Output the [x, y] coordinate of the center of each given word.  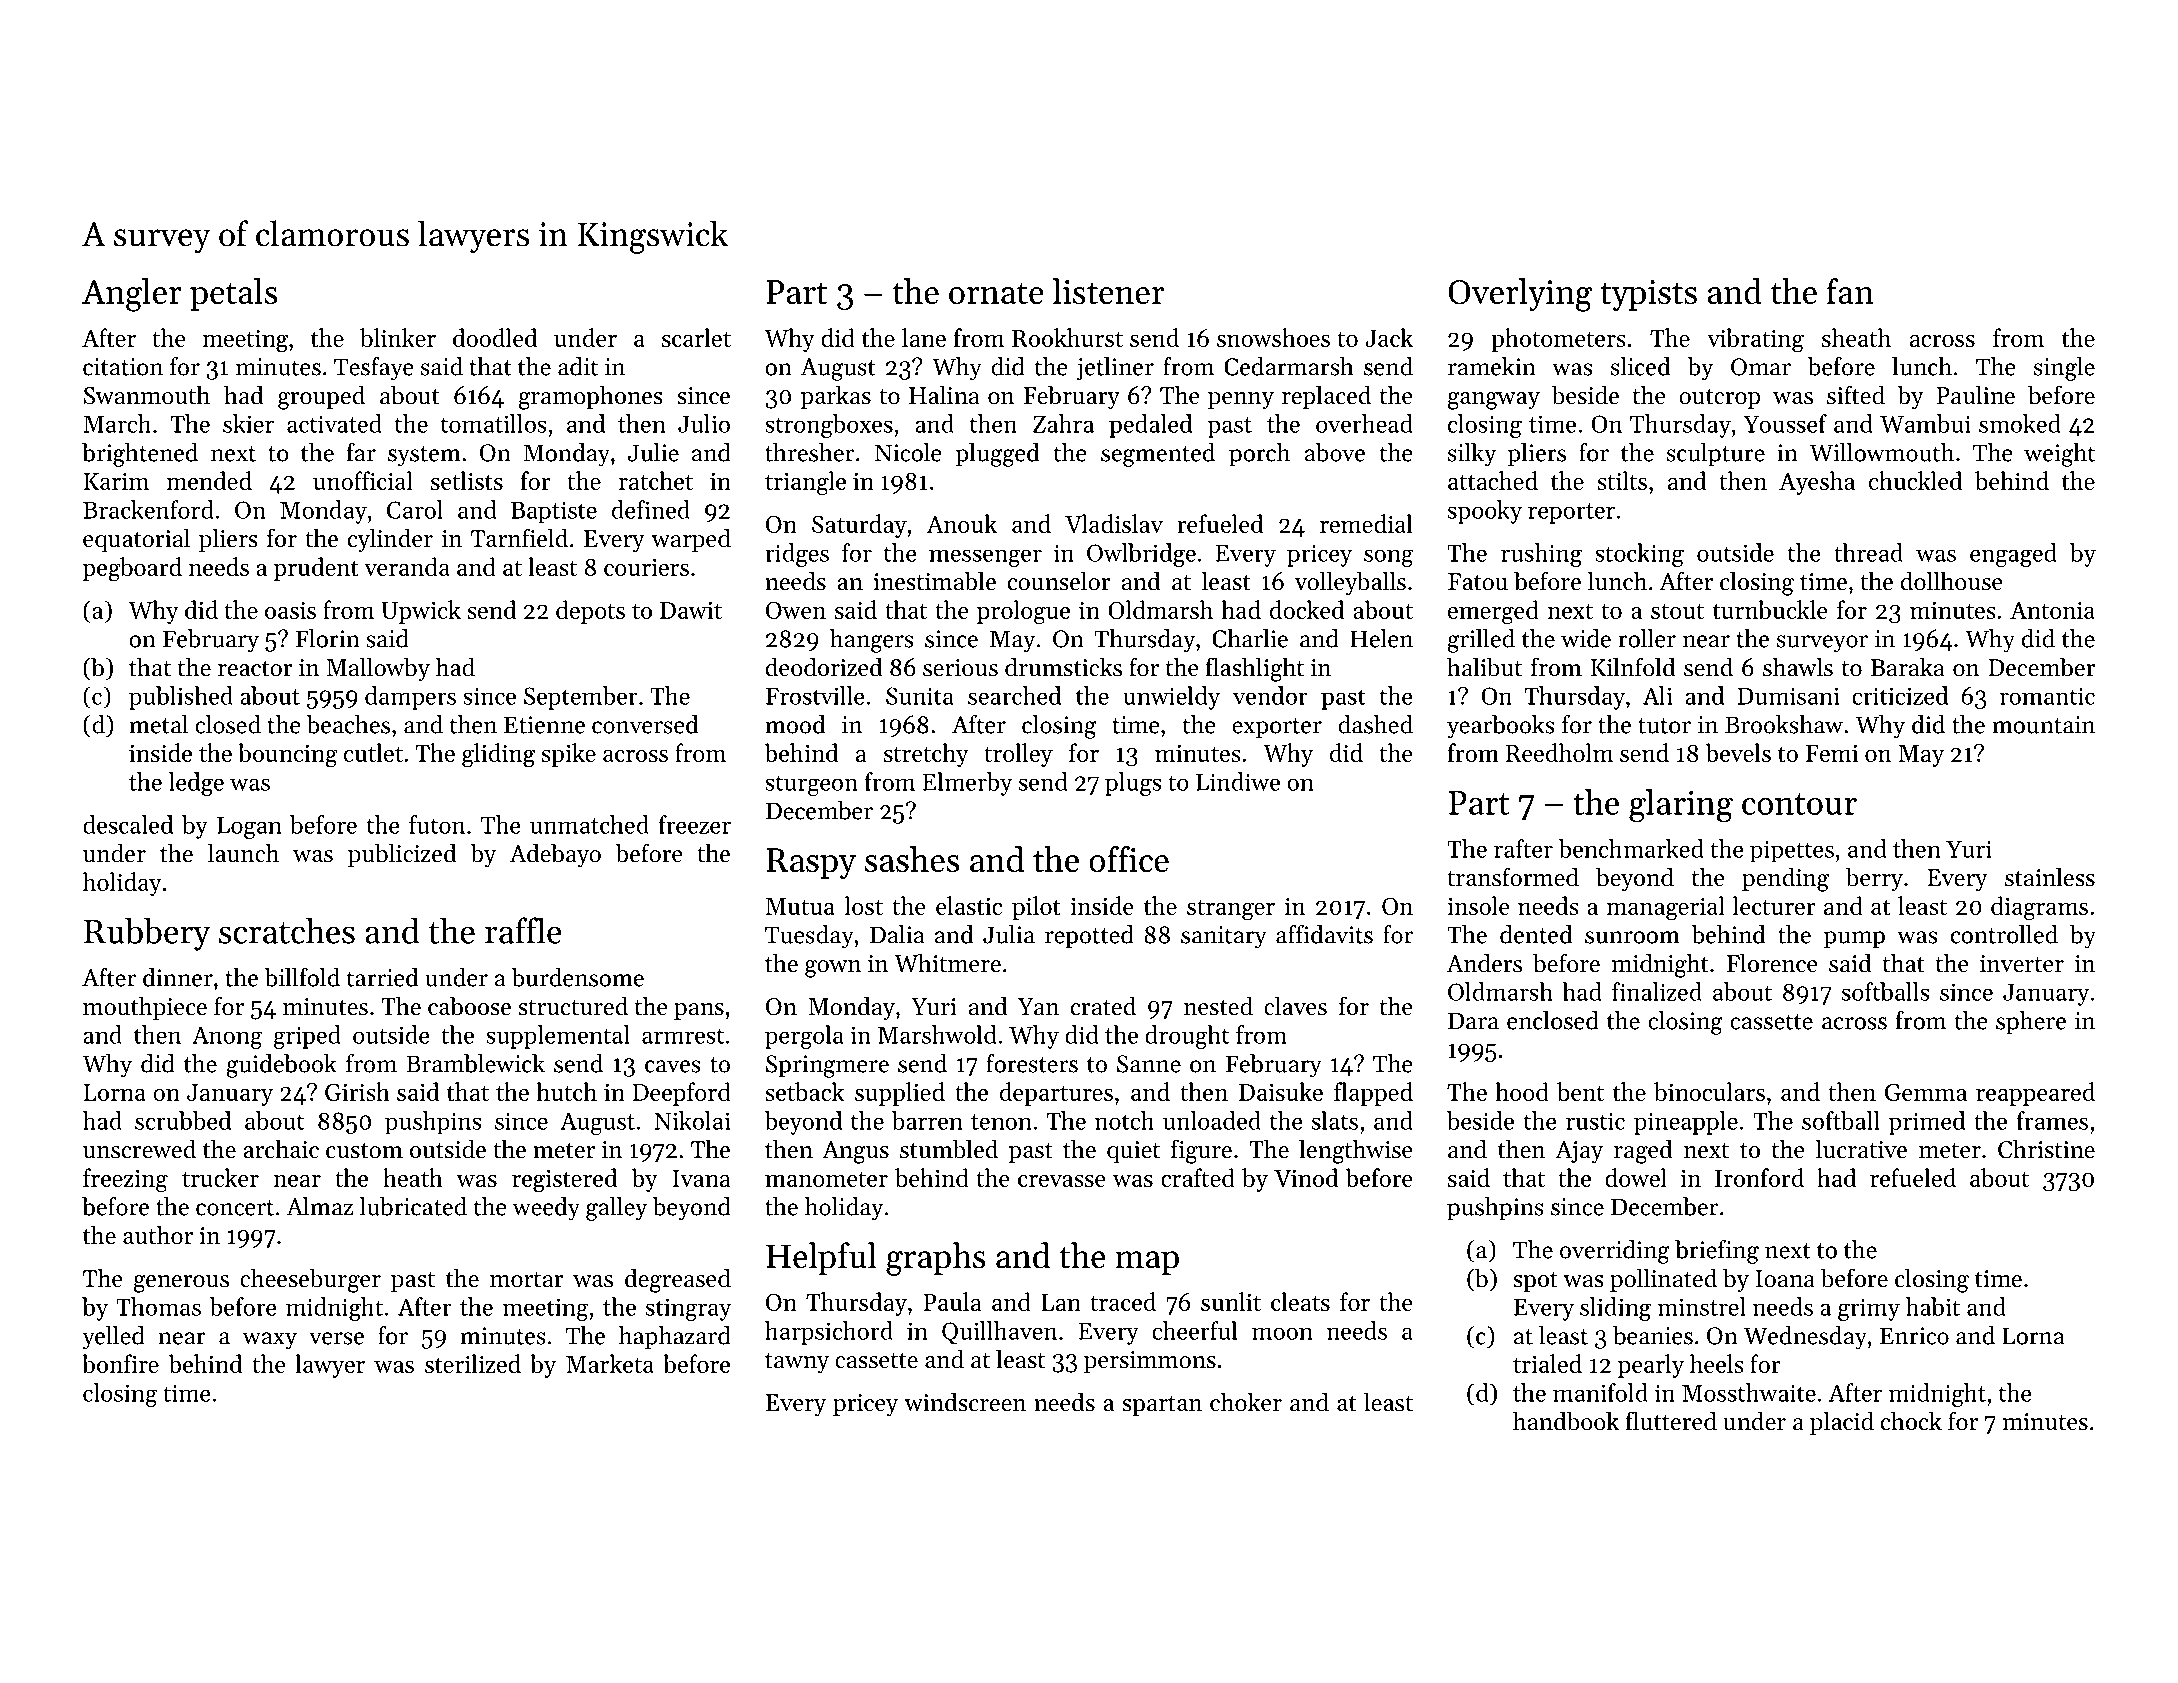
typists [1648, 295]
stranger [1231, 910]
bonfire [120, 1363]
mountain [2043, 725]
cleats [1300, 1301]
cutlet [373, 752]
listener [1108, 291]
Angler [132, 295]
